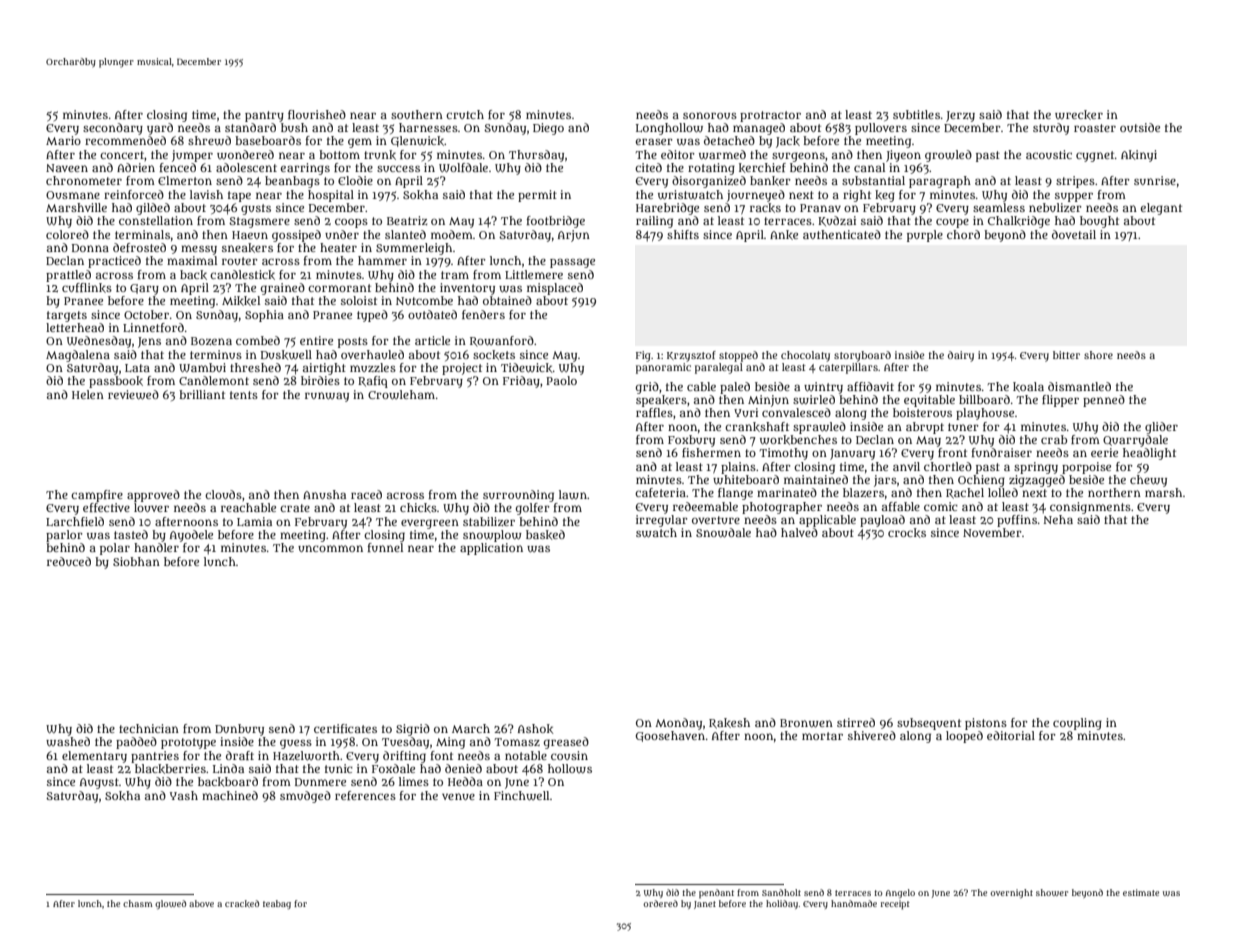  I want to click on Longhollow, so click(669, 129).
